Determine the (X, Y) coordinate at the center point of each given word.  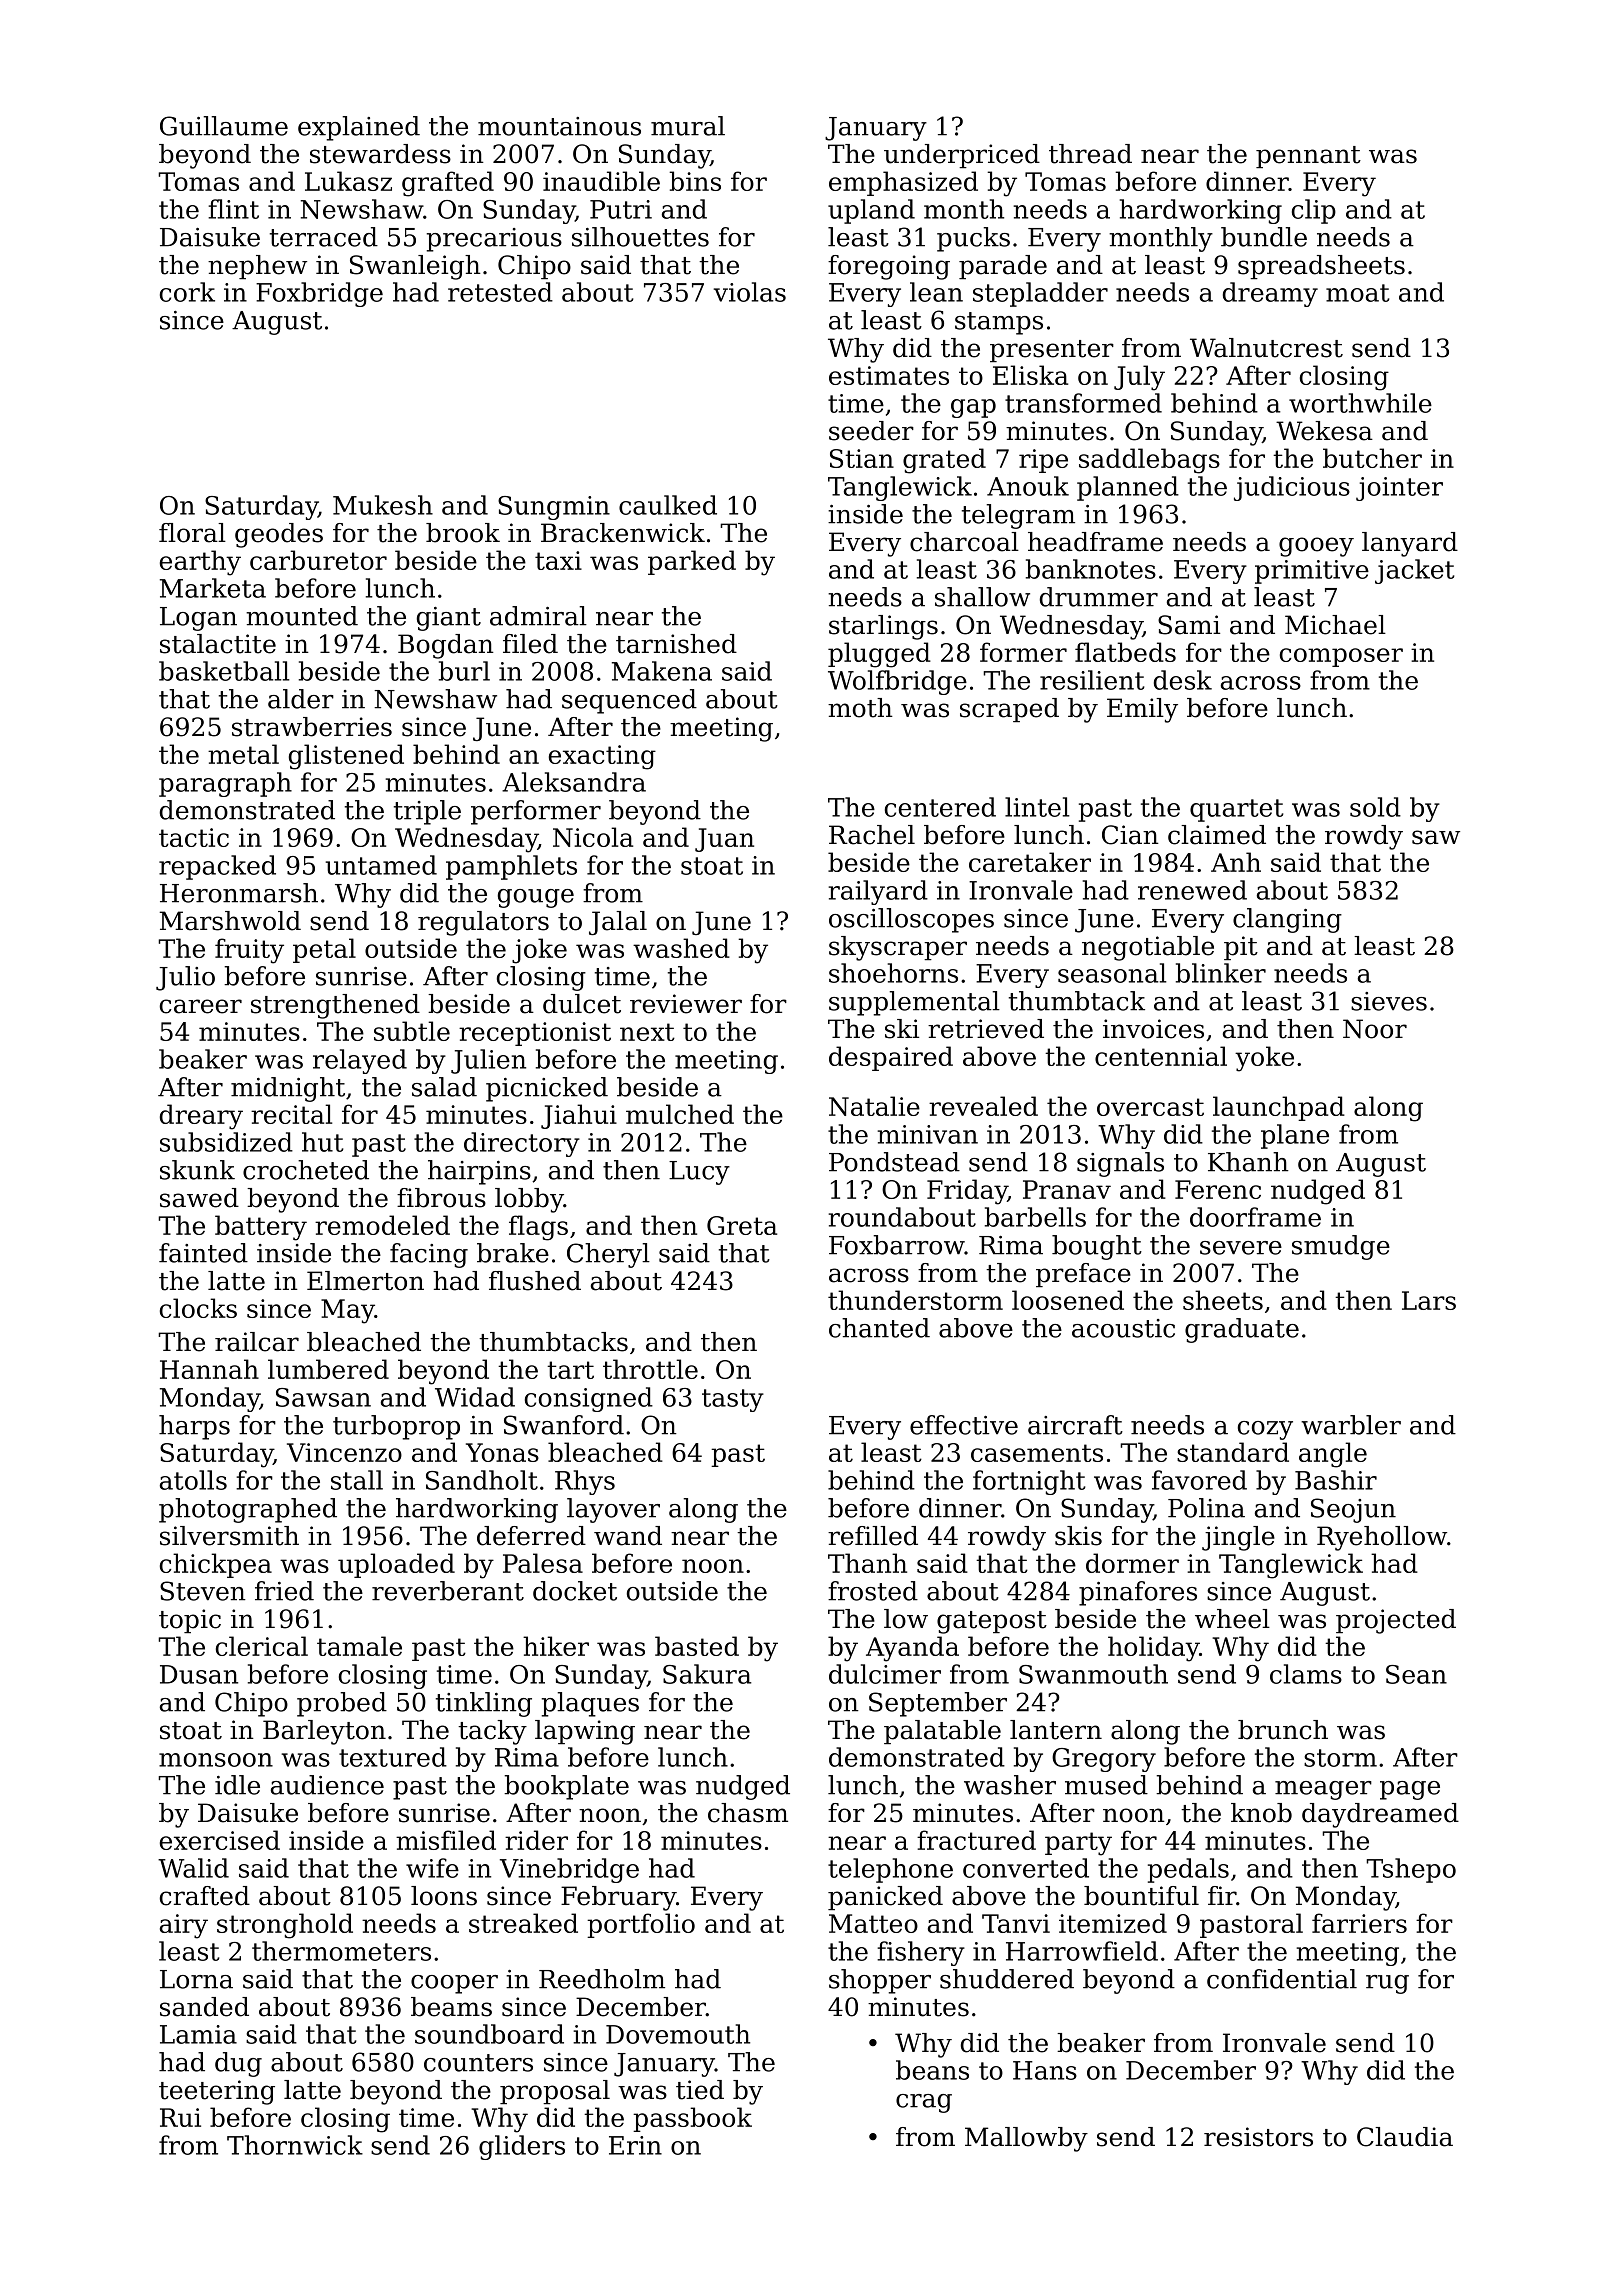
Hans (1045, 2070)
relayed (360, 1061)
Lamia (198, 2034)
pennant (1308, 157)
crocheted (306, 1170)
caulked (668, 505)
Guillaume (224, 126)
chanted (879, 1328)
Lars (1429, 1300)
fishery (921, 1953)
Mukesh (383, 505)
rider (536, 1840)
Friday (967, 1192)
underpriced (962, 156)
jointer (1399, 489)
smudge (1341, 1247)
